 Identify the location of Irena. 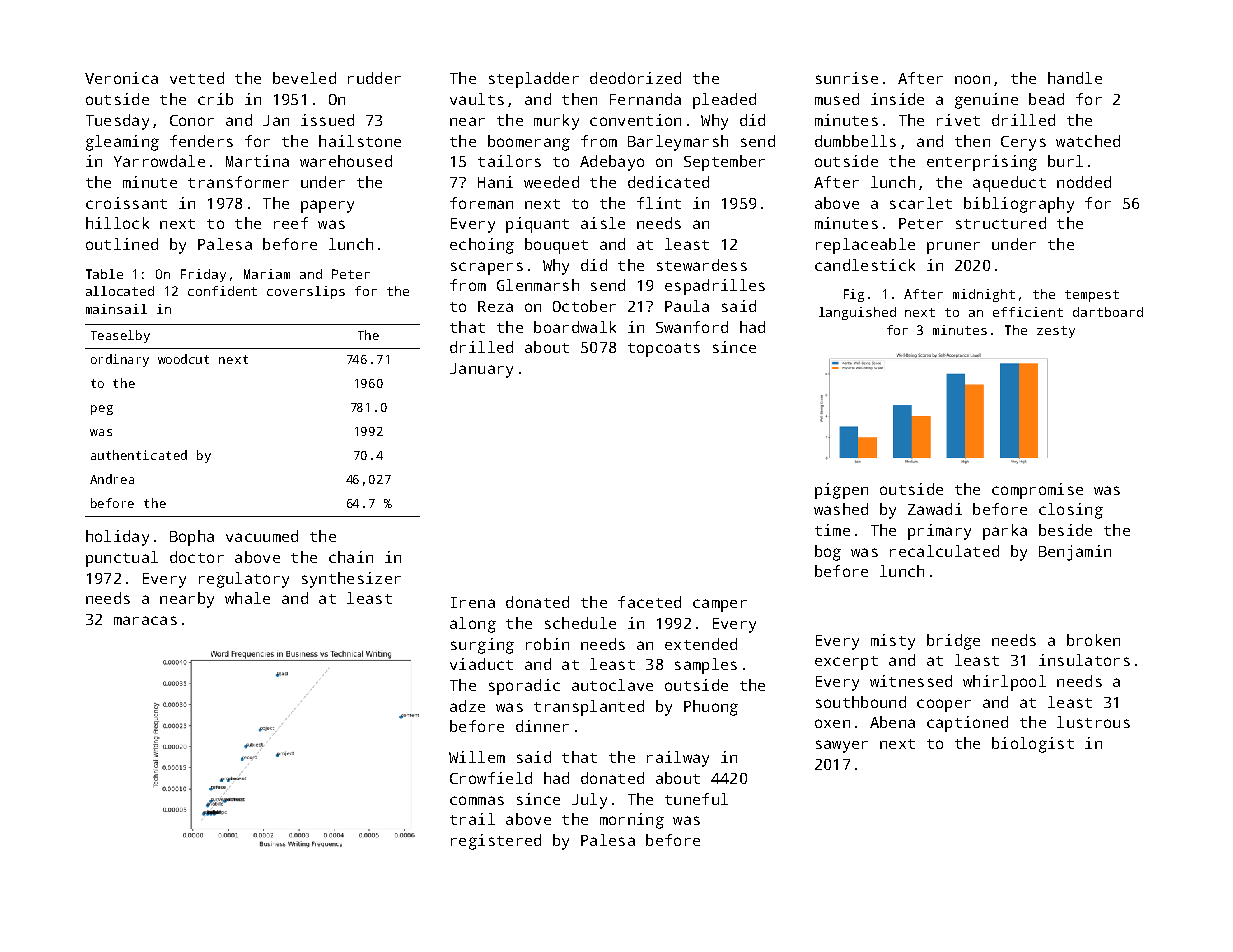
(473, 602).
